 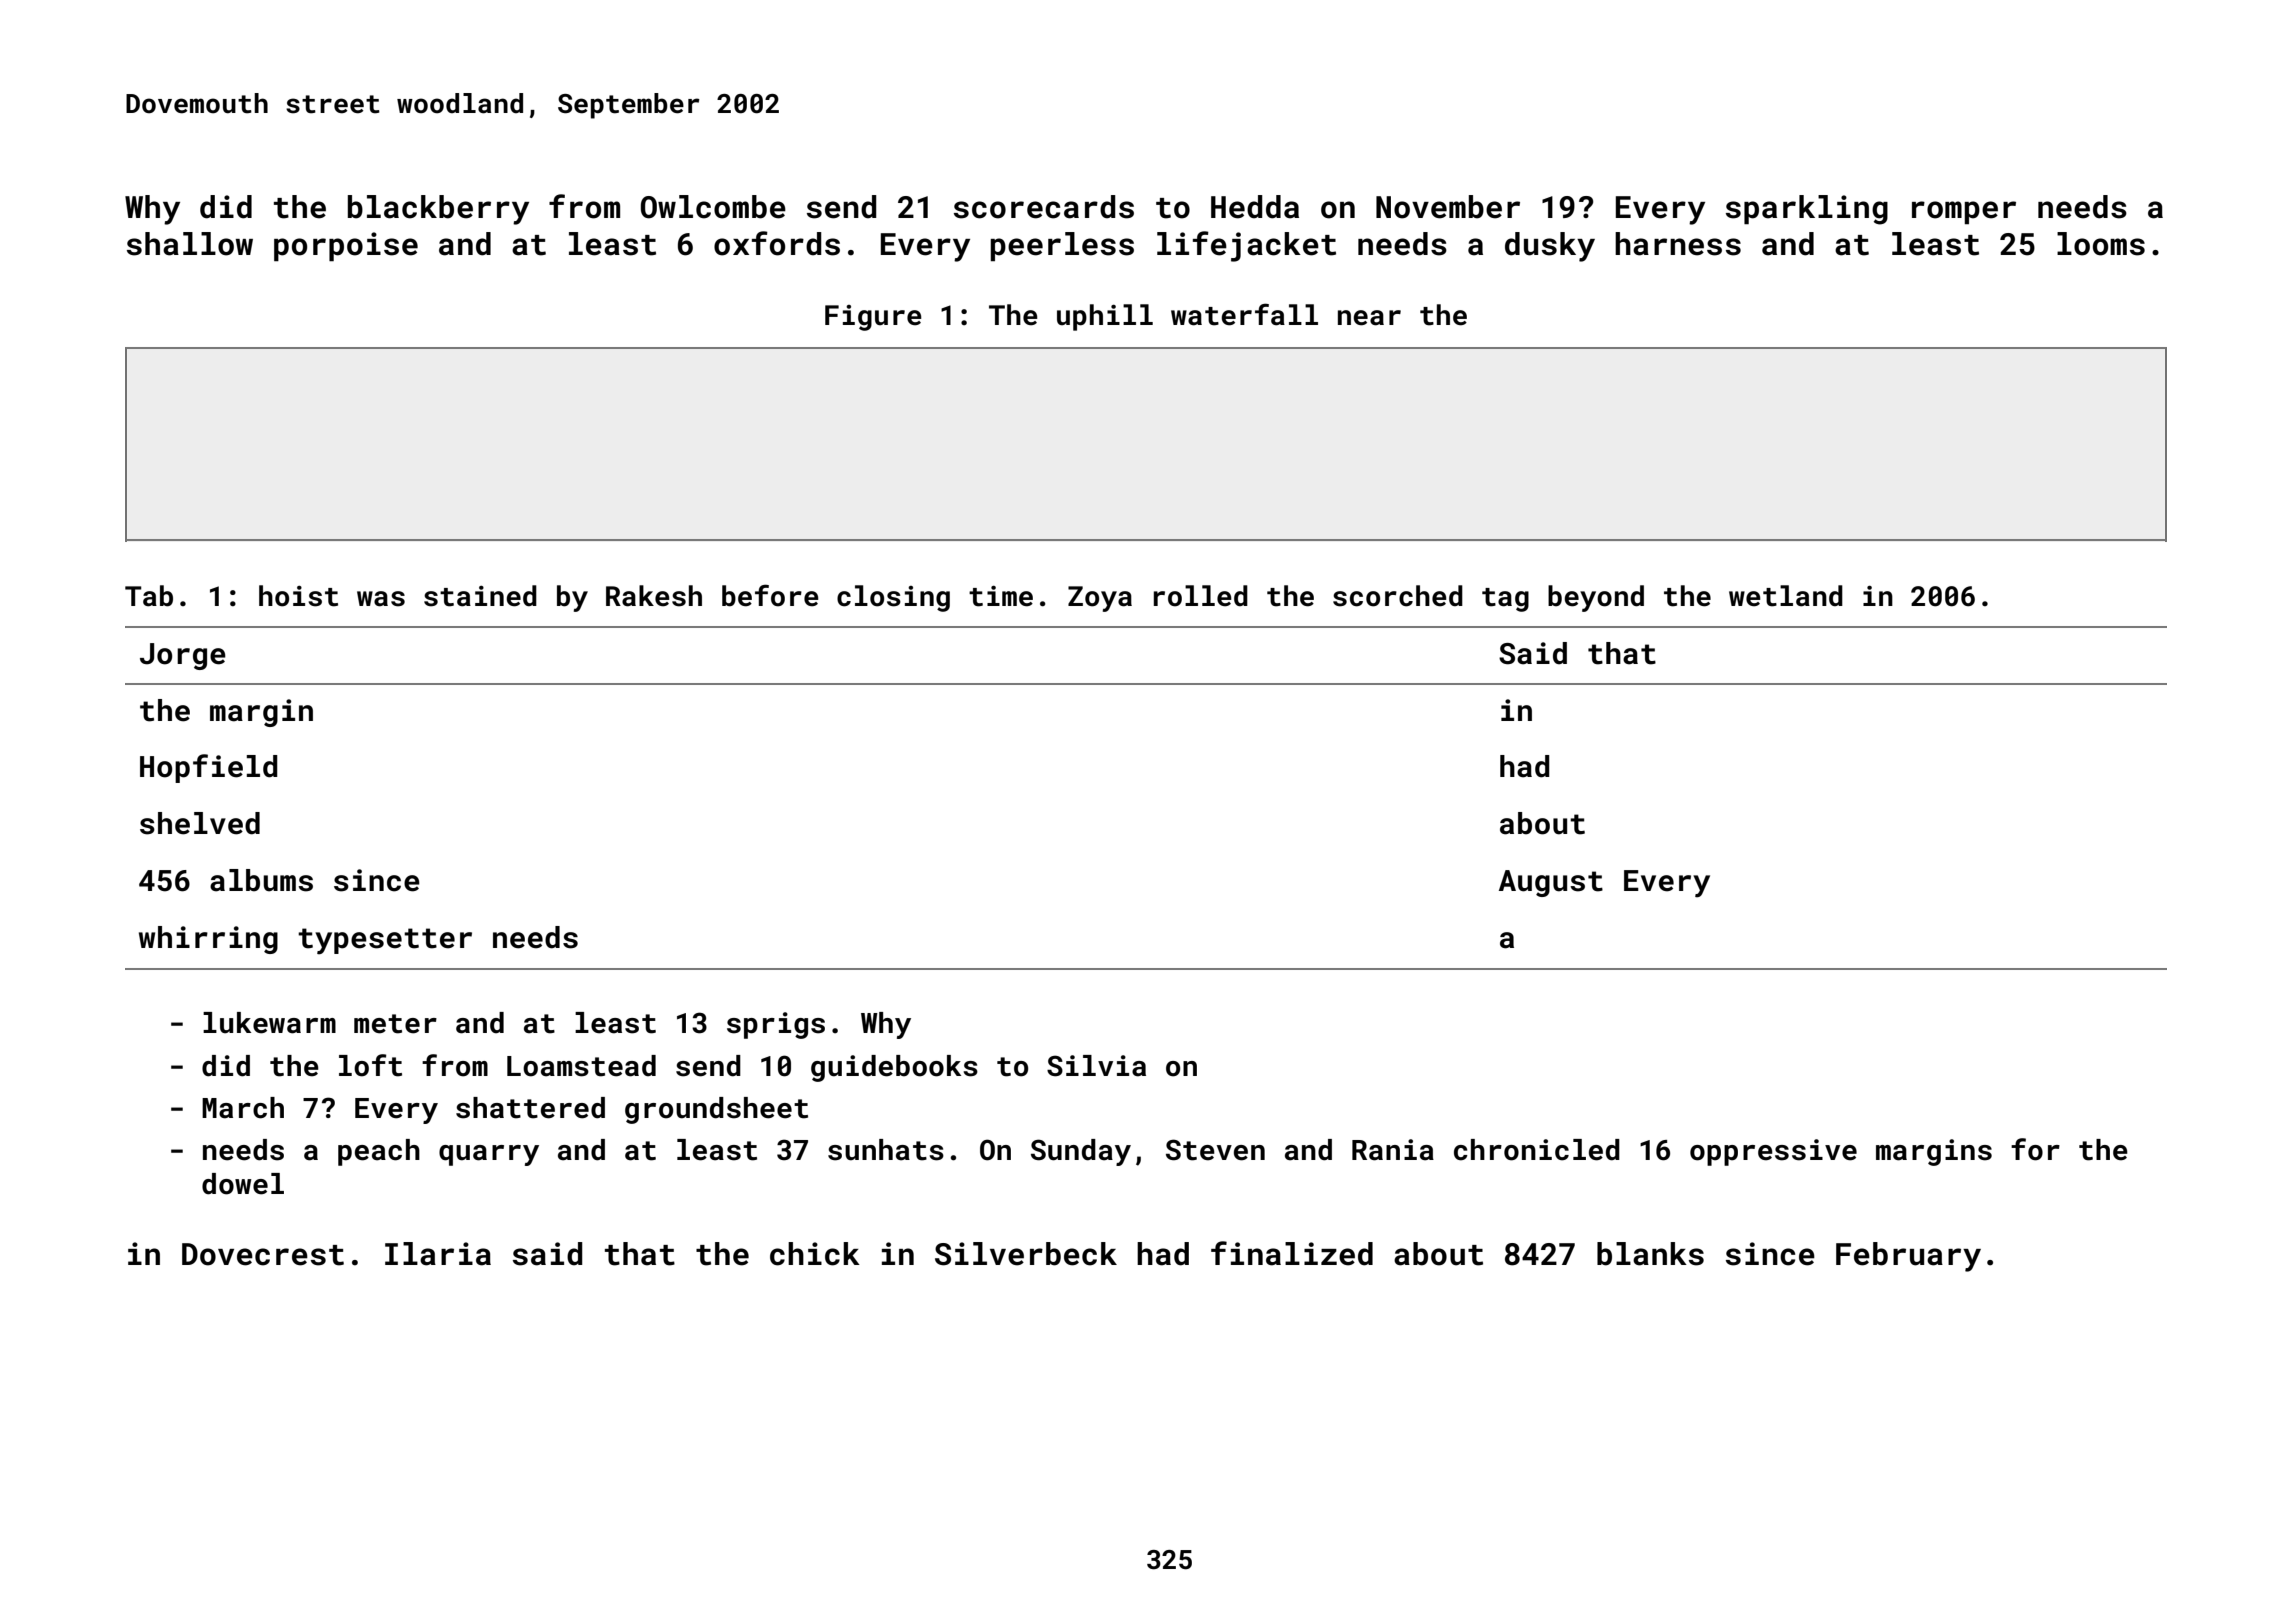 What do you see at coordinates (209, 768) in the screenshot?
I see `Hopfield` at bounding box center [209, 768].
